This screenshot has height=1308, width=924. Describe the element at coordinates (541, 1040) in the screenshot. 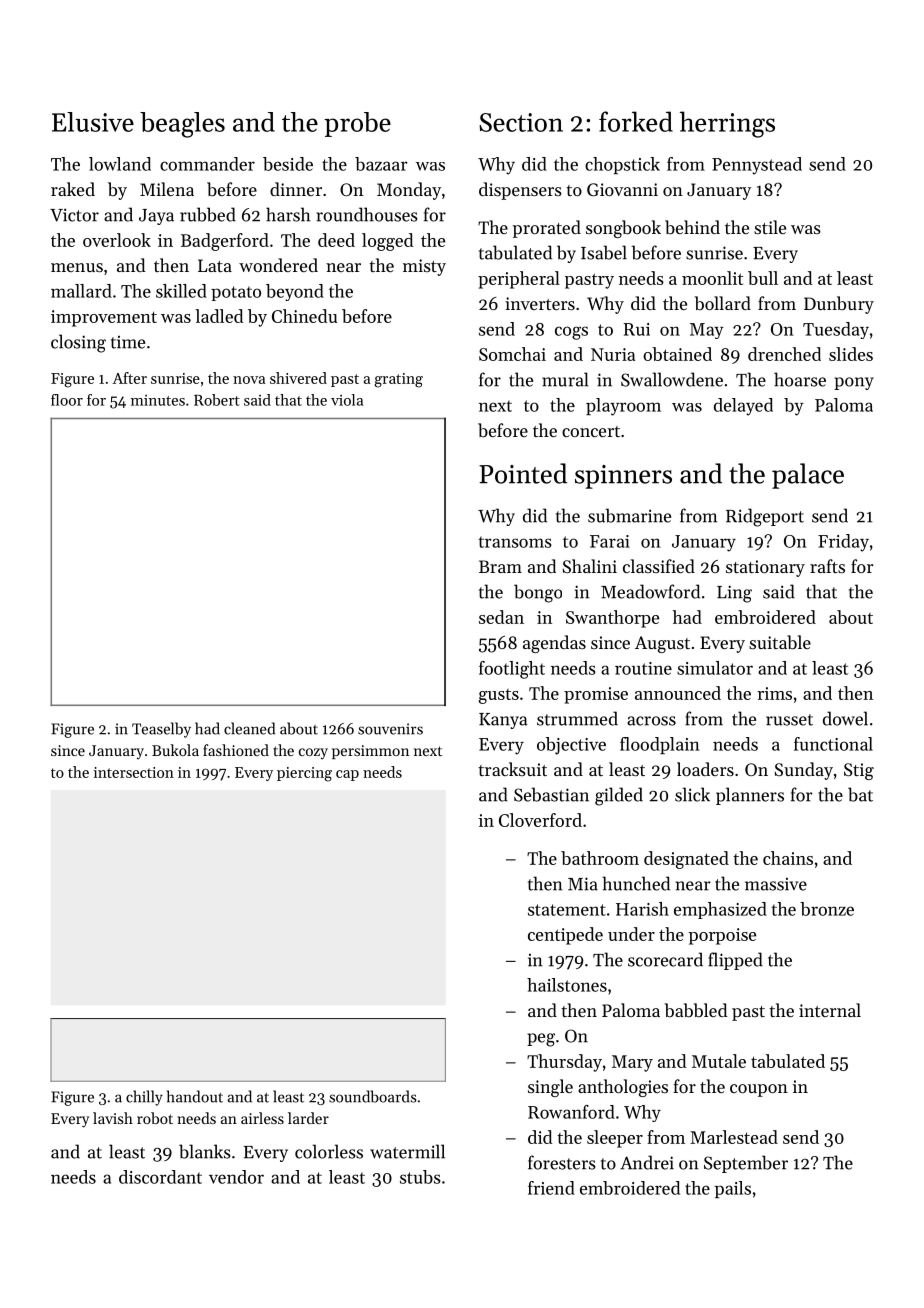

I see `peg` at that location.
